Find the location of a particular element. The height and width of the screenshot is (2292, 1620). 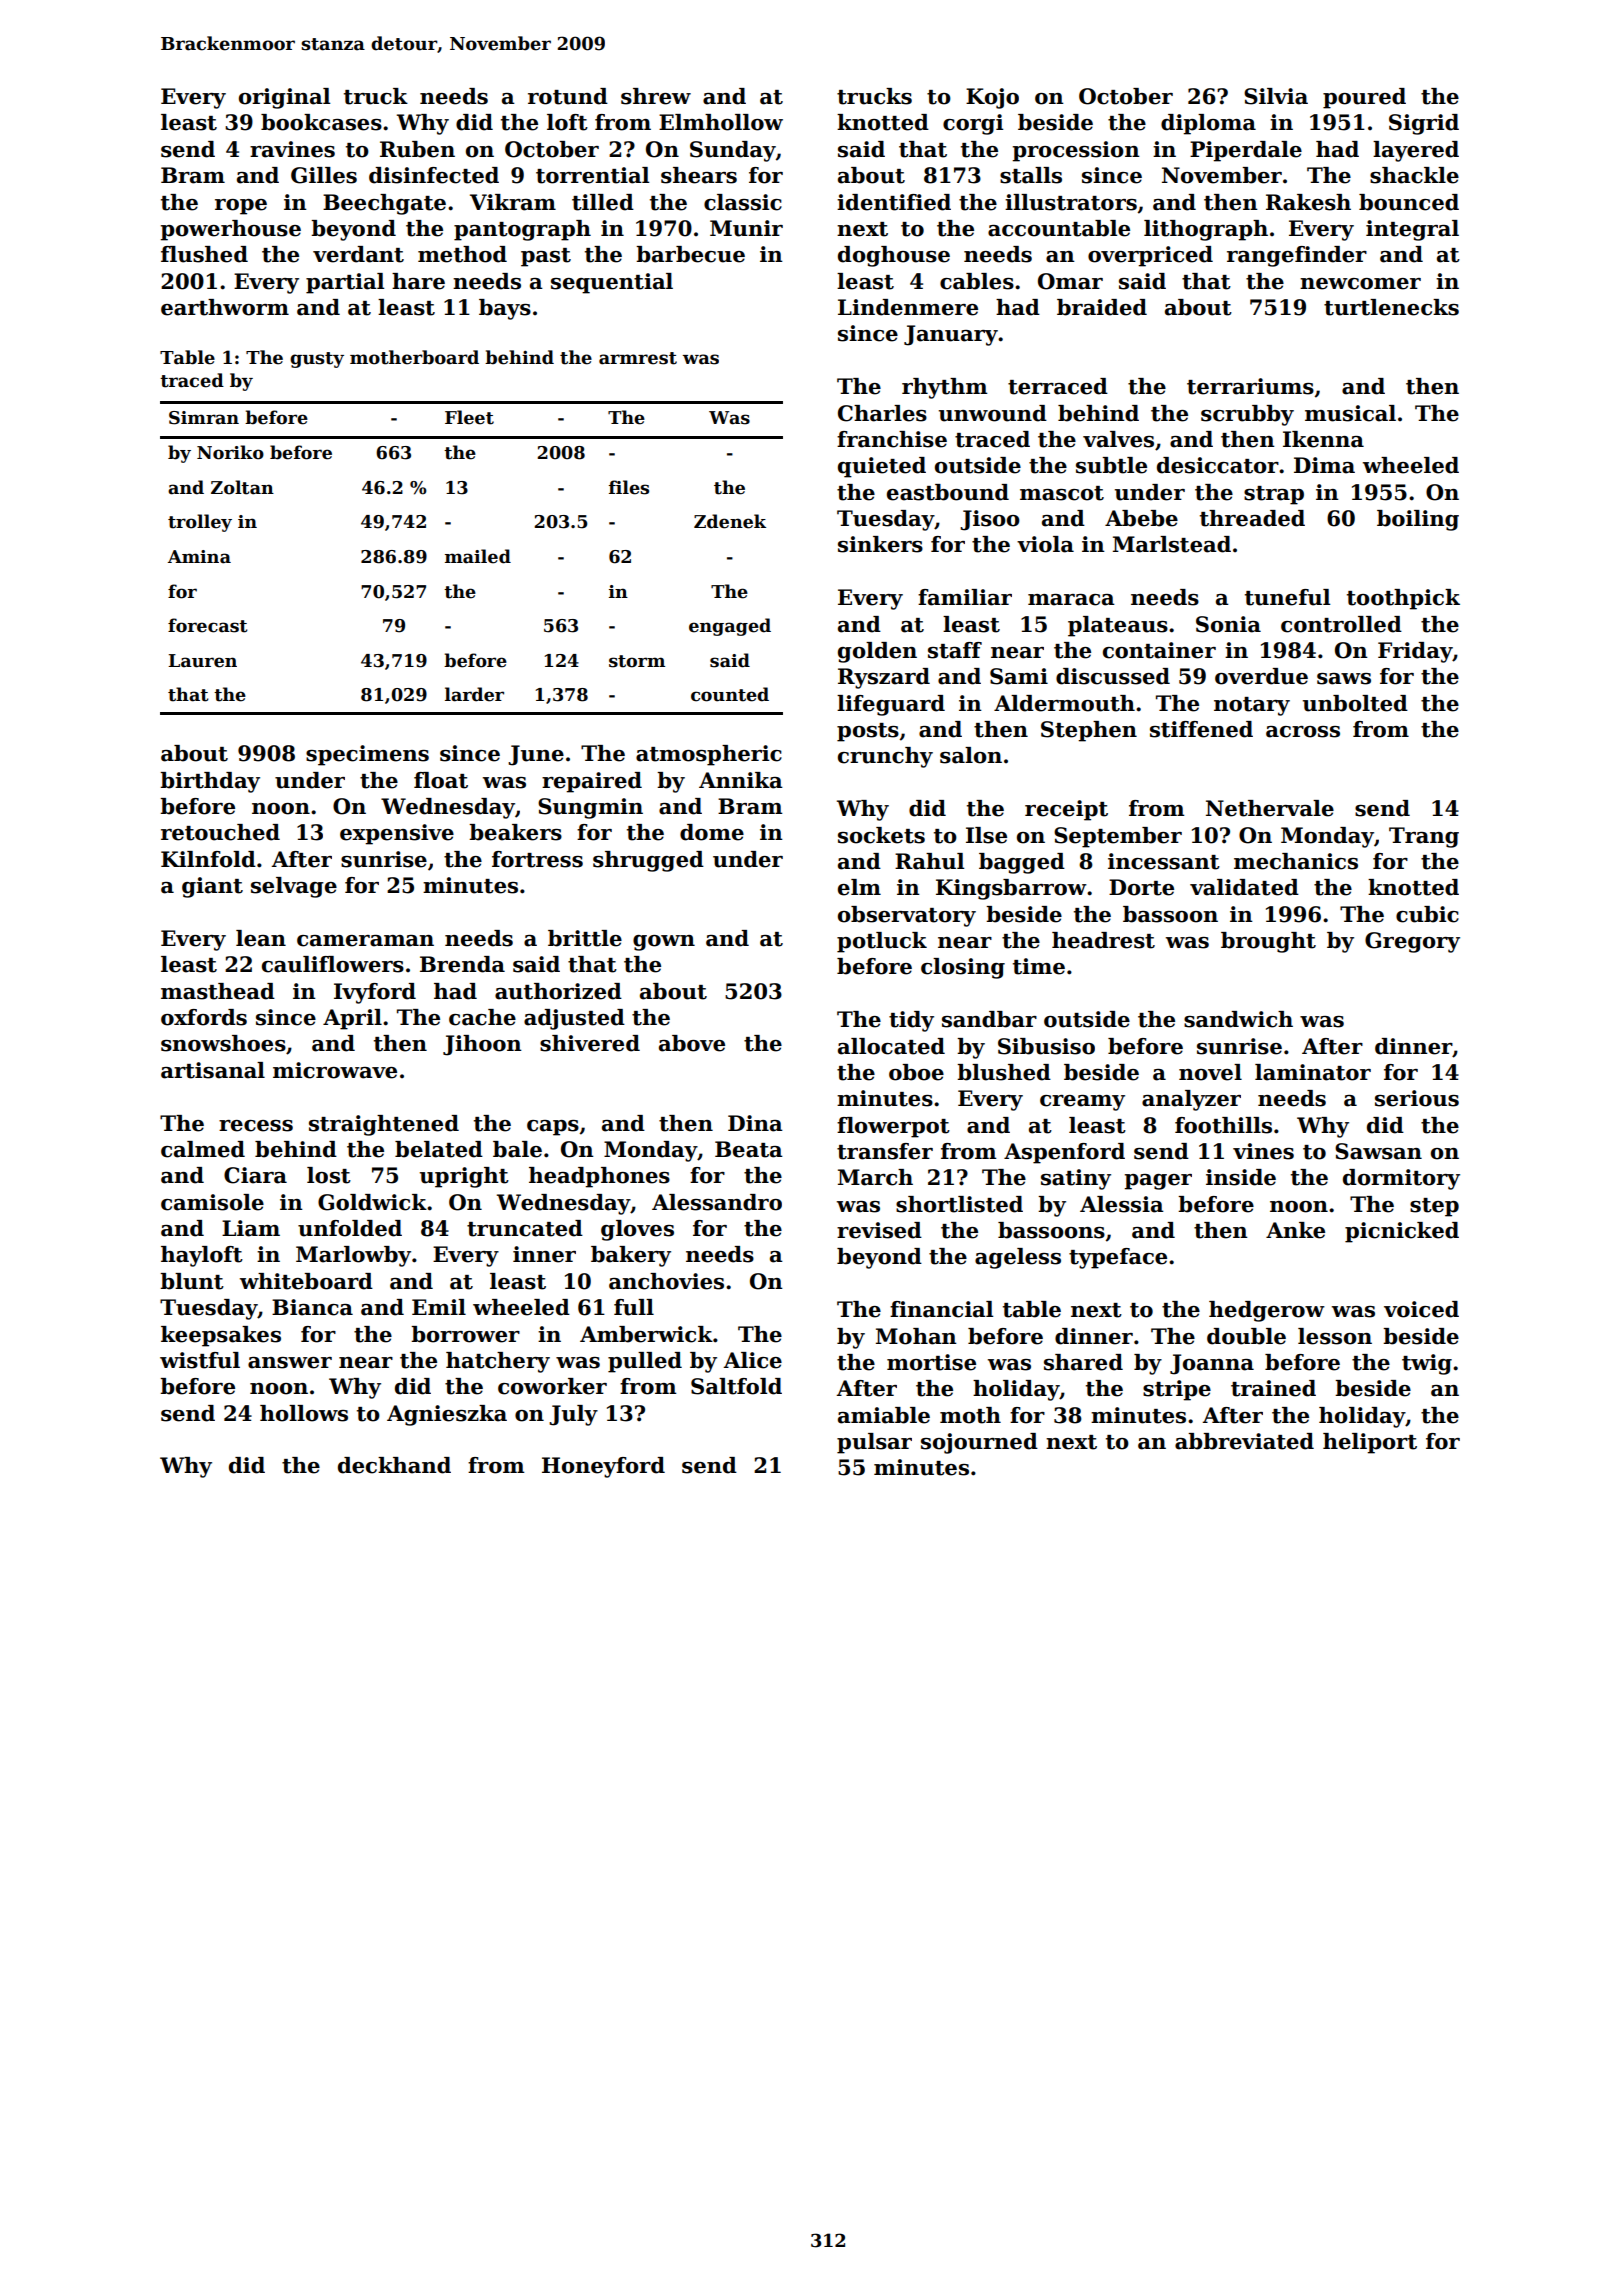

June is located at coordinates (536, 755).
